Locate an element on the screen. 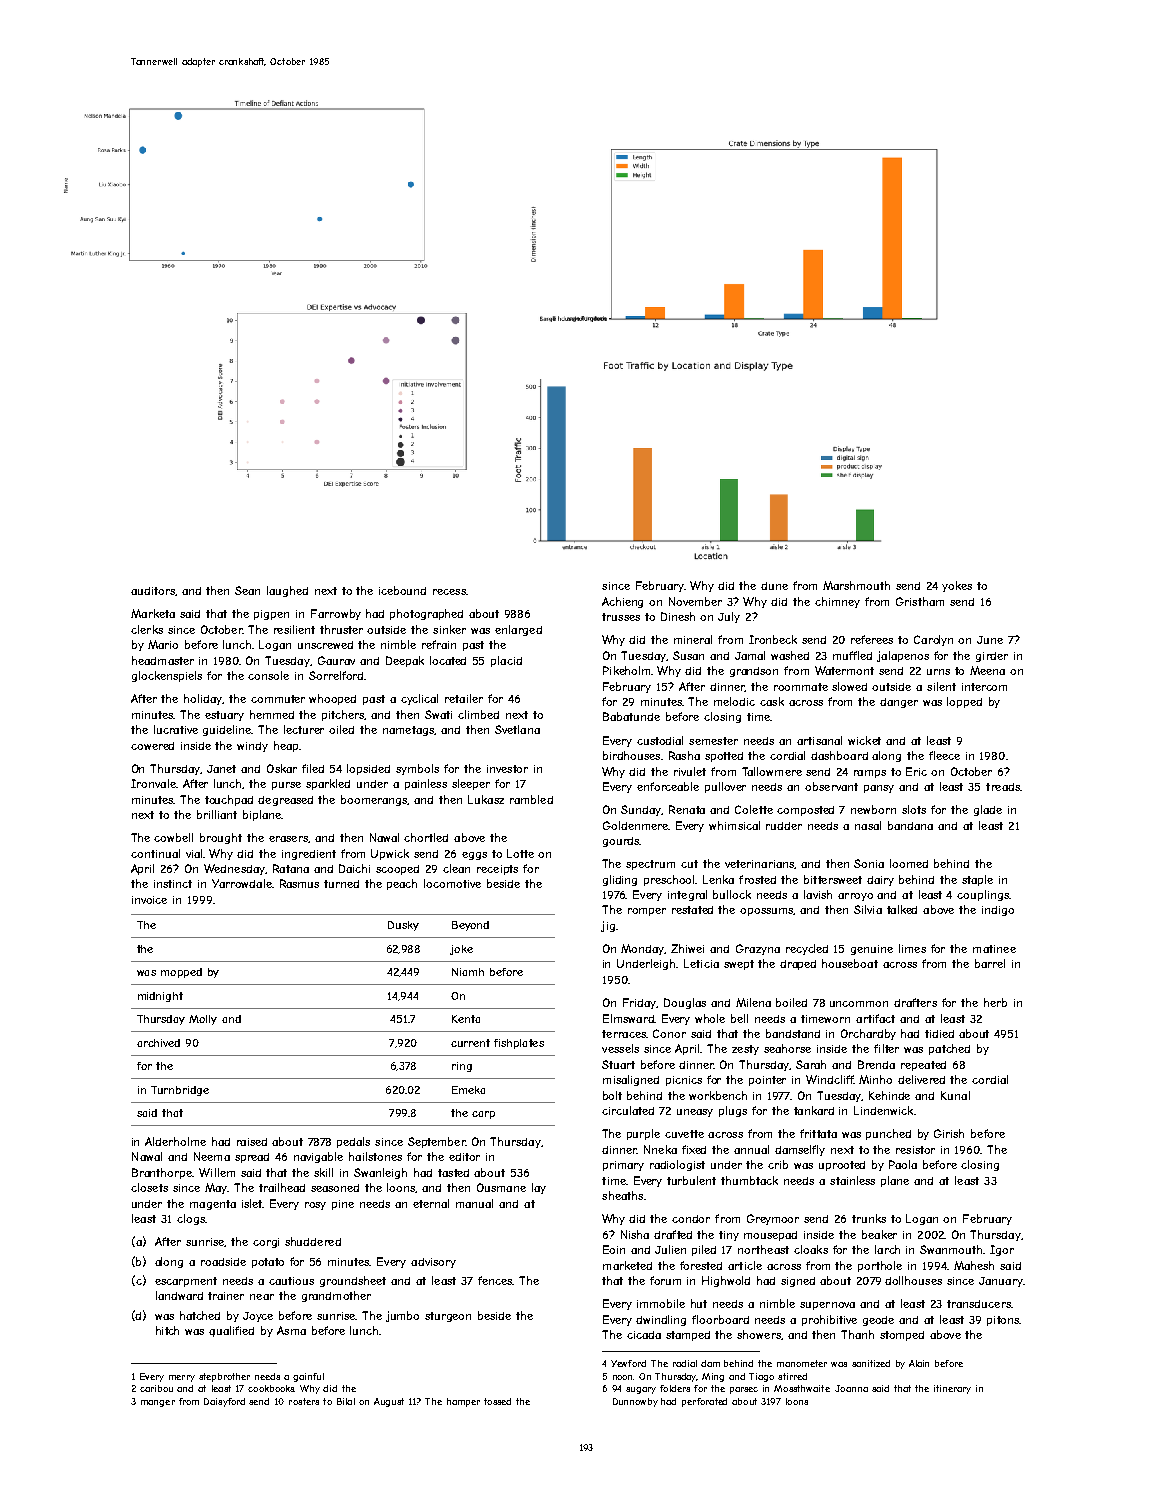 The height and width of the screenshot is (1497, 1157). rosters is located at coordinates (304, 1401).
